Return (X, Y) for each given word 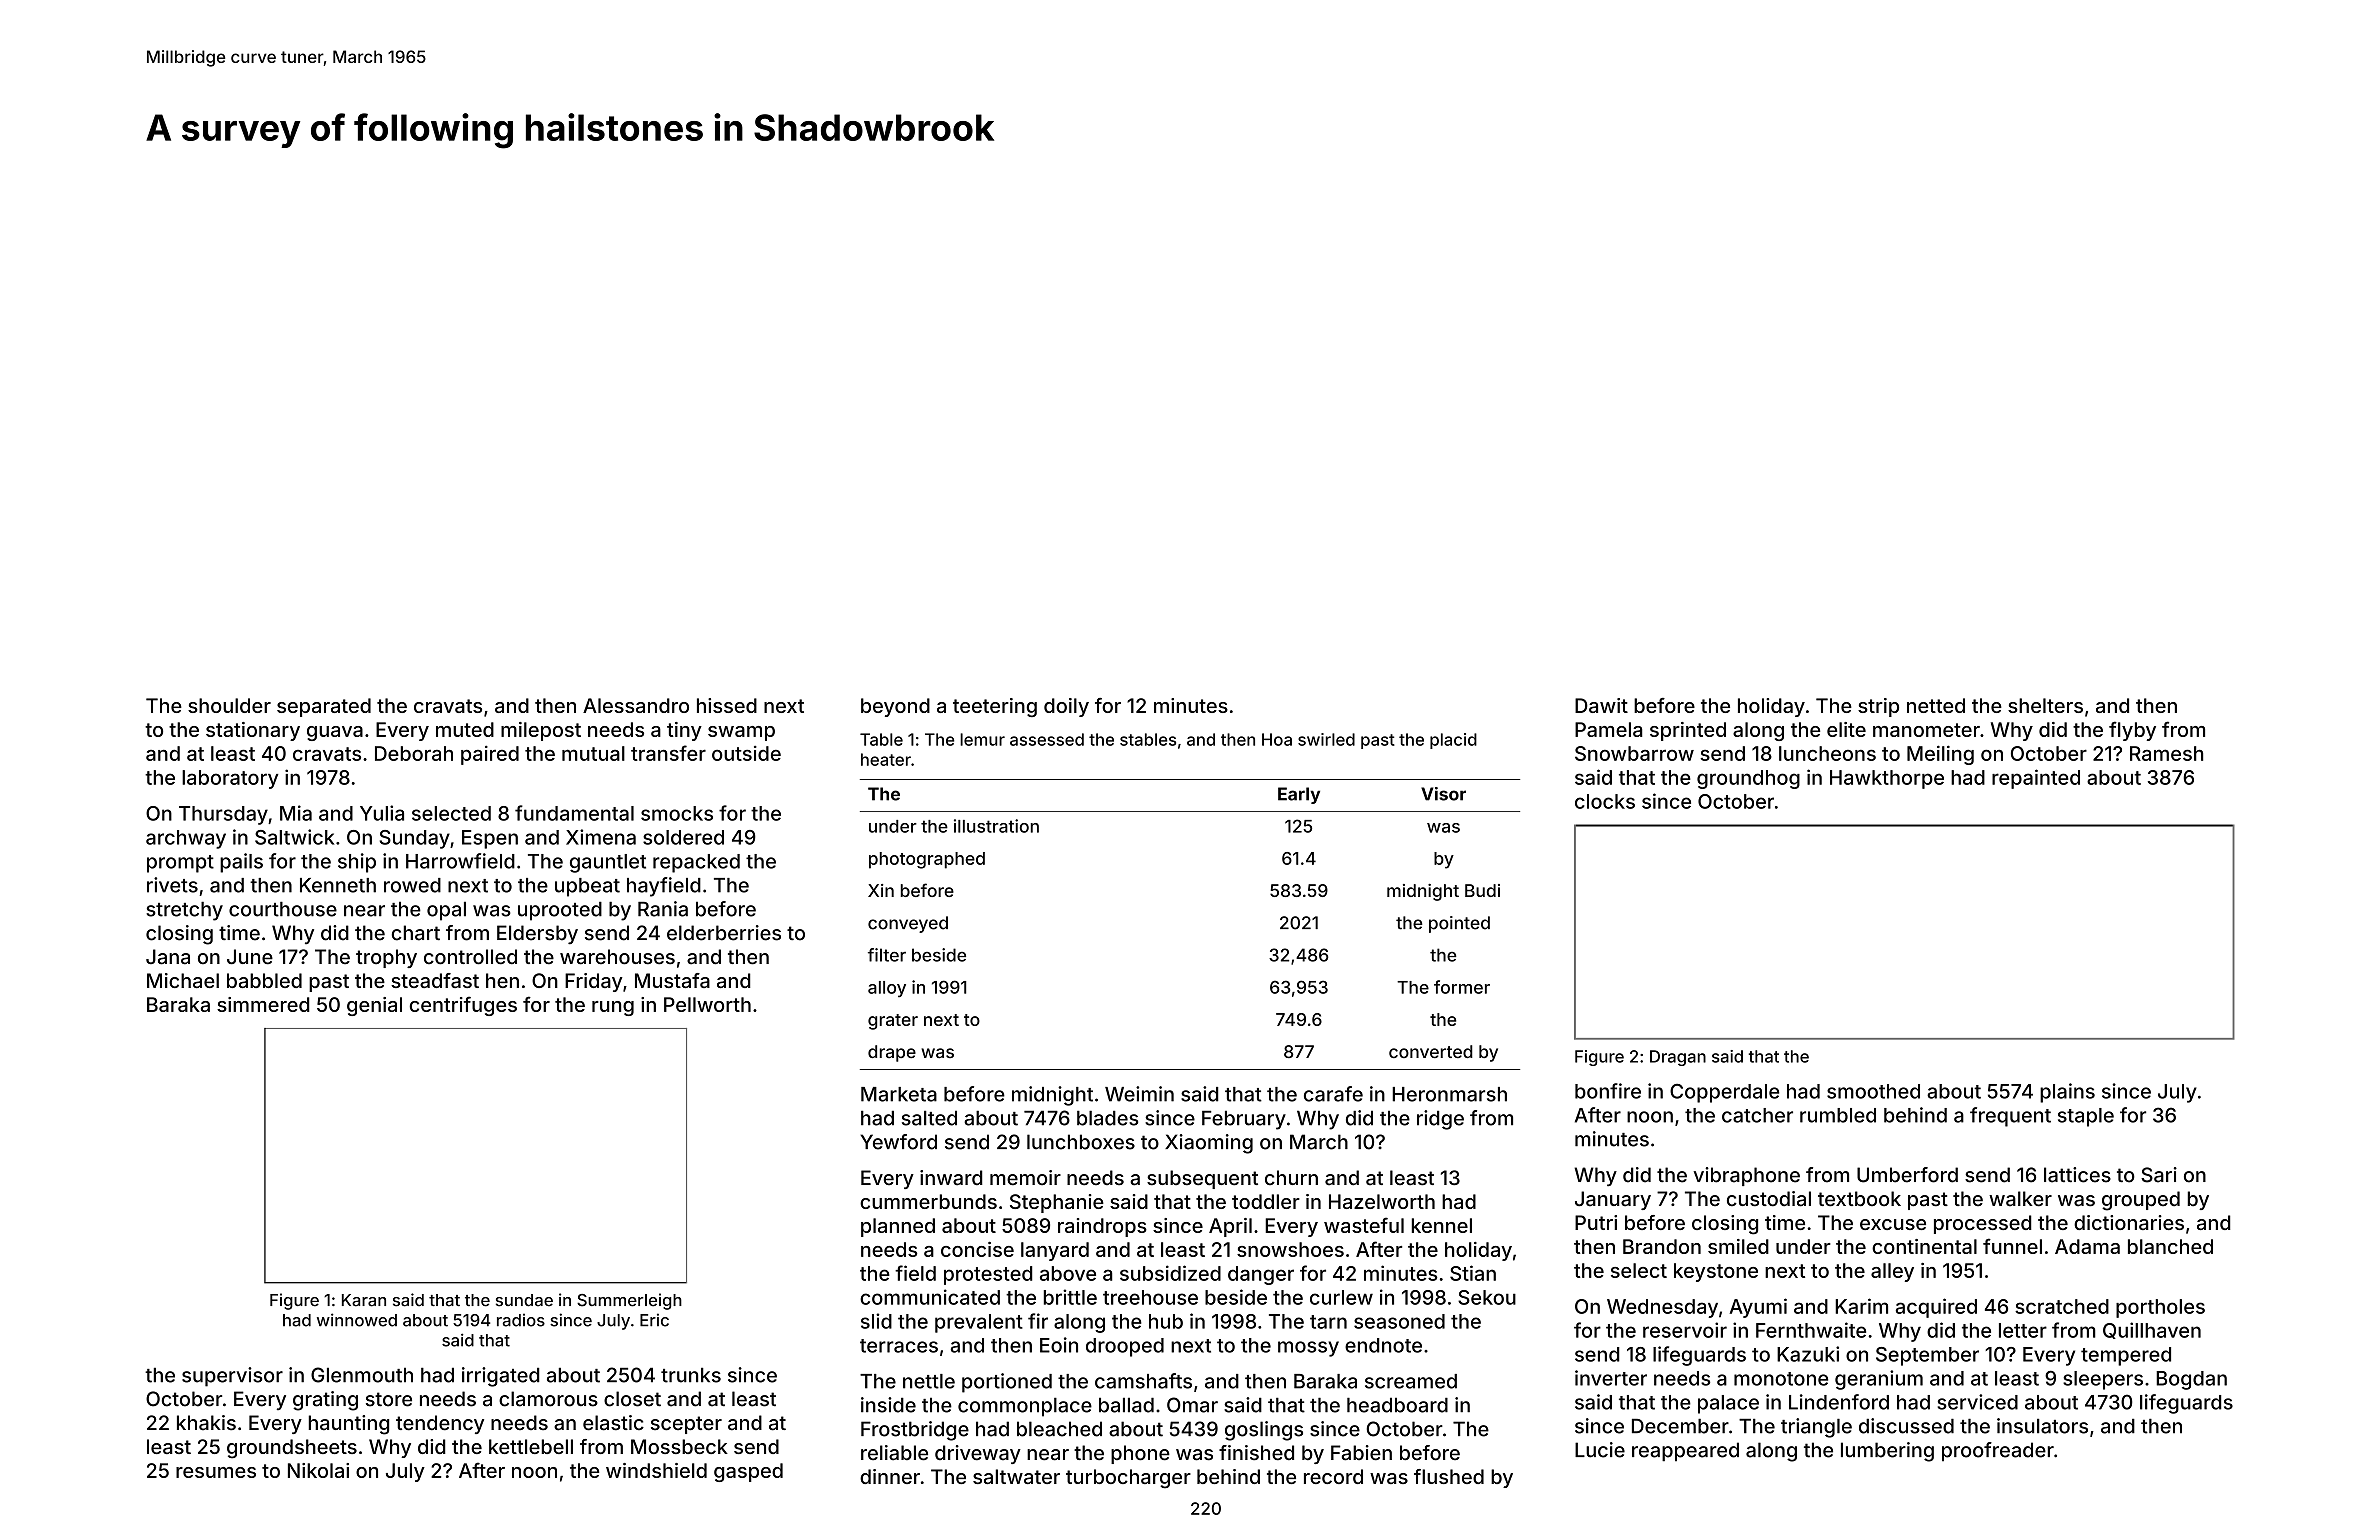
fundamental (574, 813)
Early (1299, 795)
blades (1107, 1118)
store (389, 1399)
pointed (1459, 924)
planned (898, 1227)
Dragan (1678, 1058)
